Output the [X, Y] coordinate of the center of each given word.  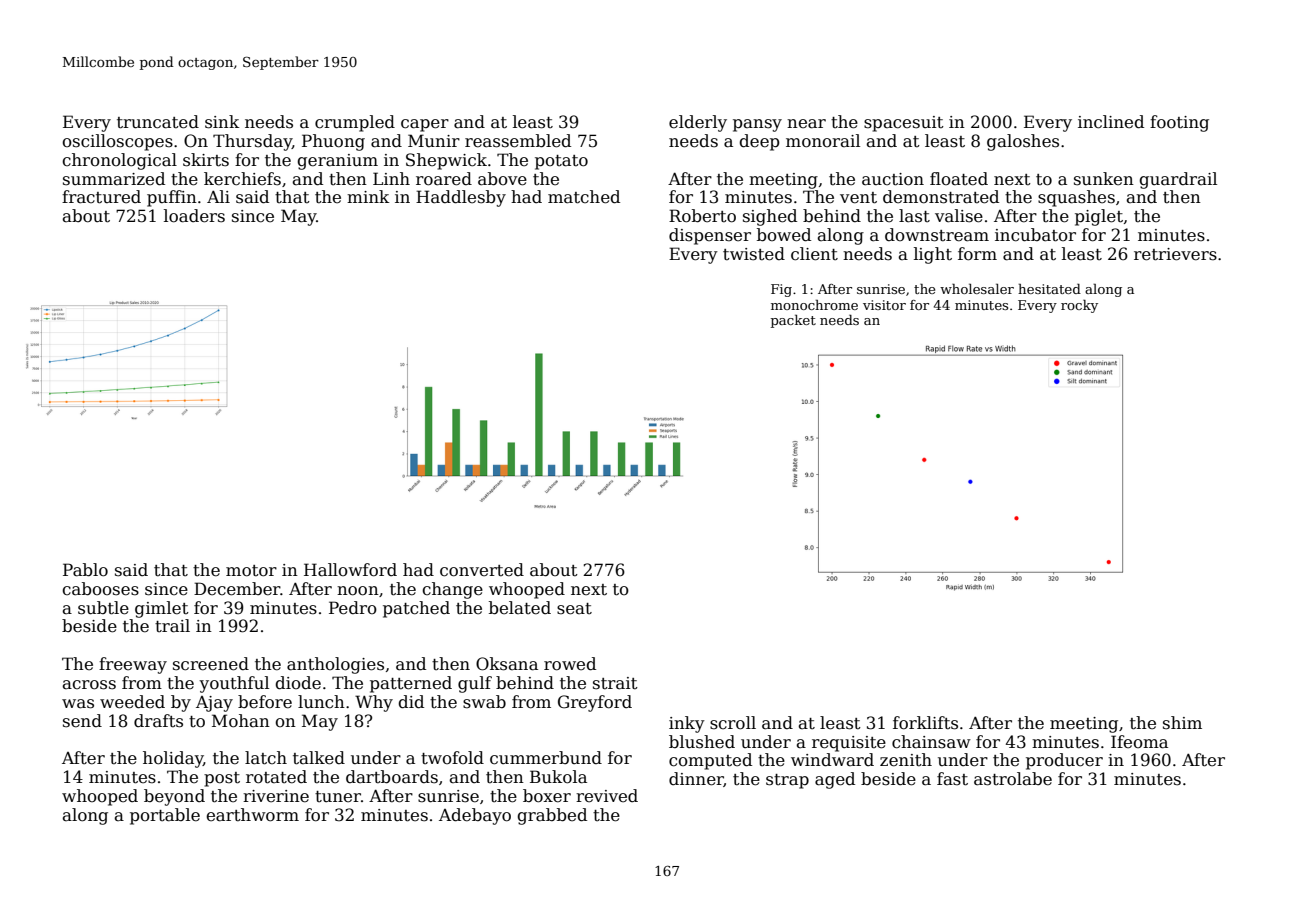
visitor [884, 305]
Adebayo [475, 816]
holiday [173, 759]
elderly [698, 123]
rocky [1079, 306]
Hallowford [350, 570]
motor [251, 571]
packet [793, 321]
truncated [158, 122]
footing [1179, 123]
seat [574, 609]
